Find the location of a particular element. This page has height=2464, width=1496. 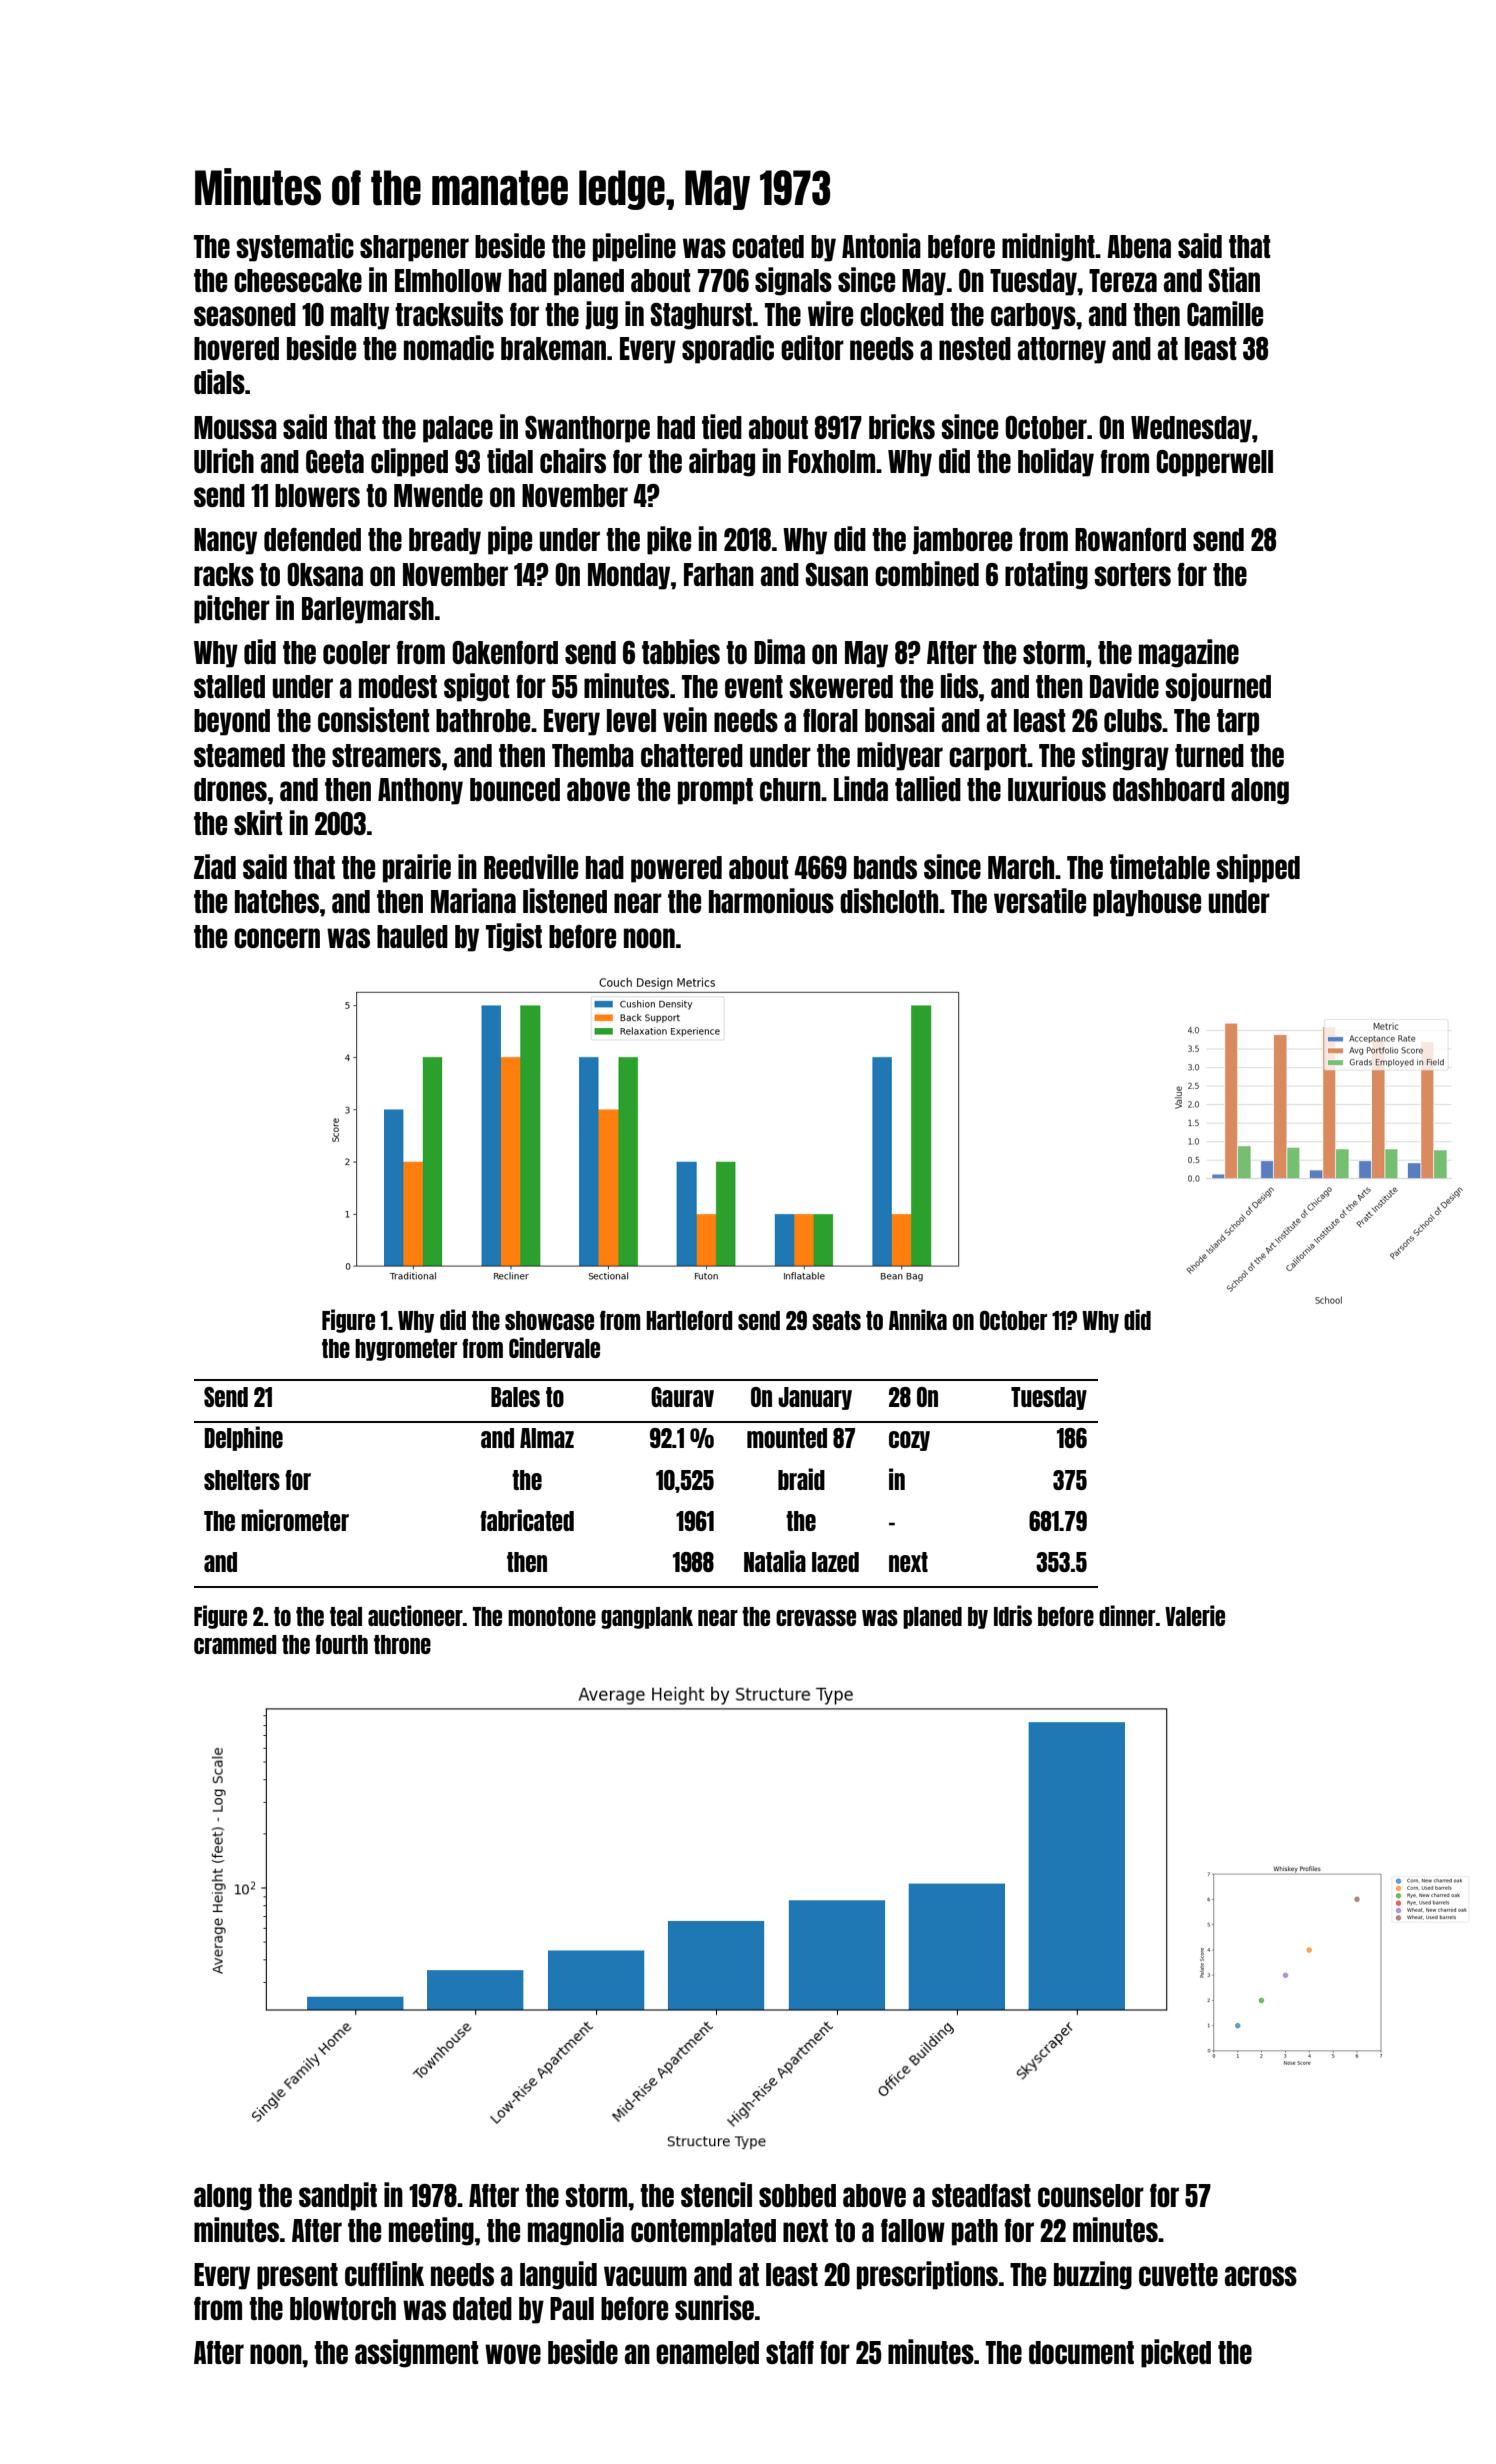

hygrometer is located at coordinates (406, 1350).
